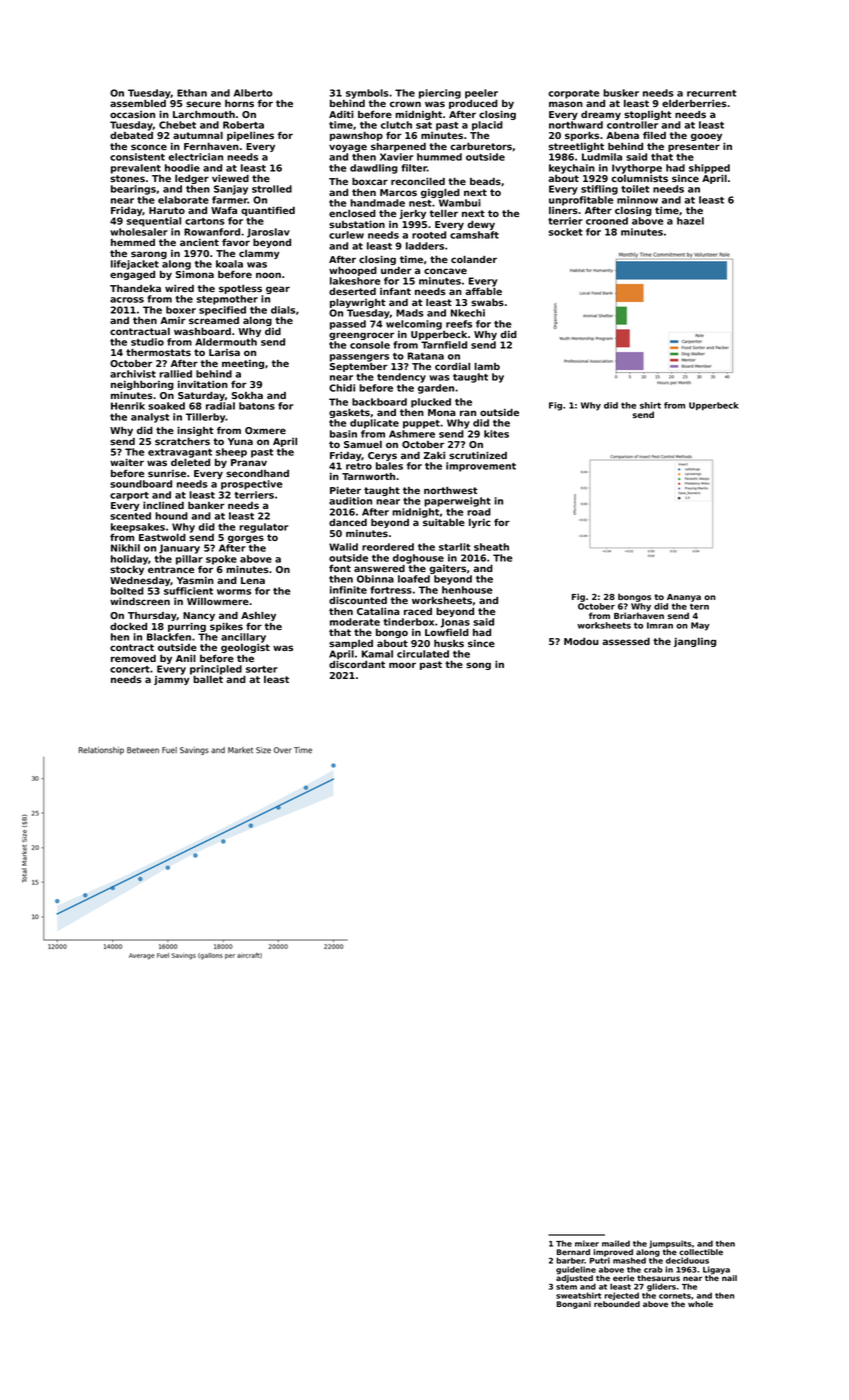 This screenshot has height=1400, width=849. Describe the element at coordinates (208, 679) in the screenshot. I see `ballet` at that location.
